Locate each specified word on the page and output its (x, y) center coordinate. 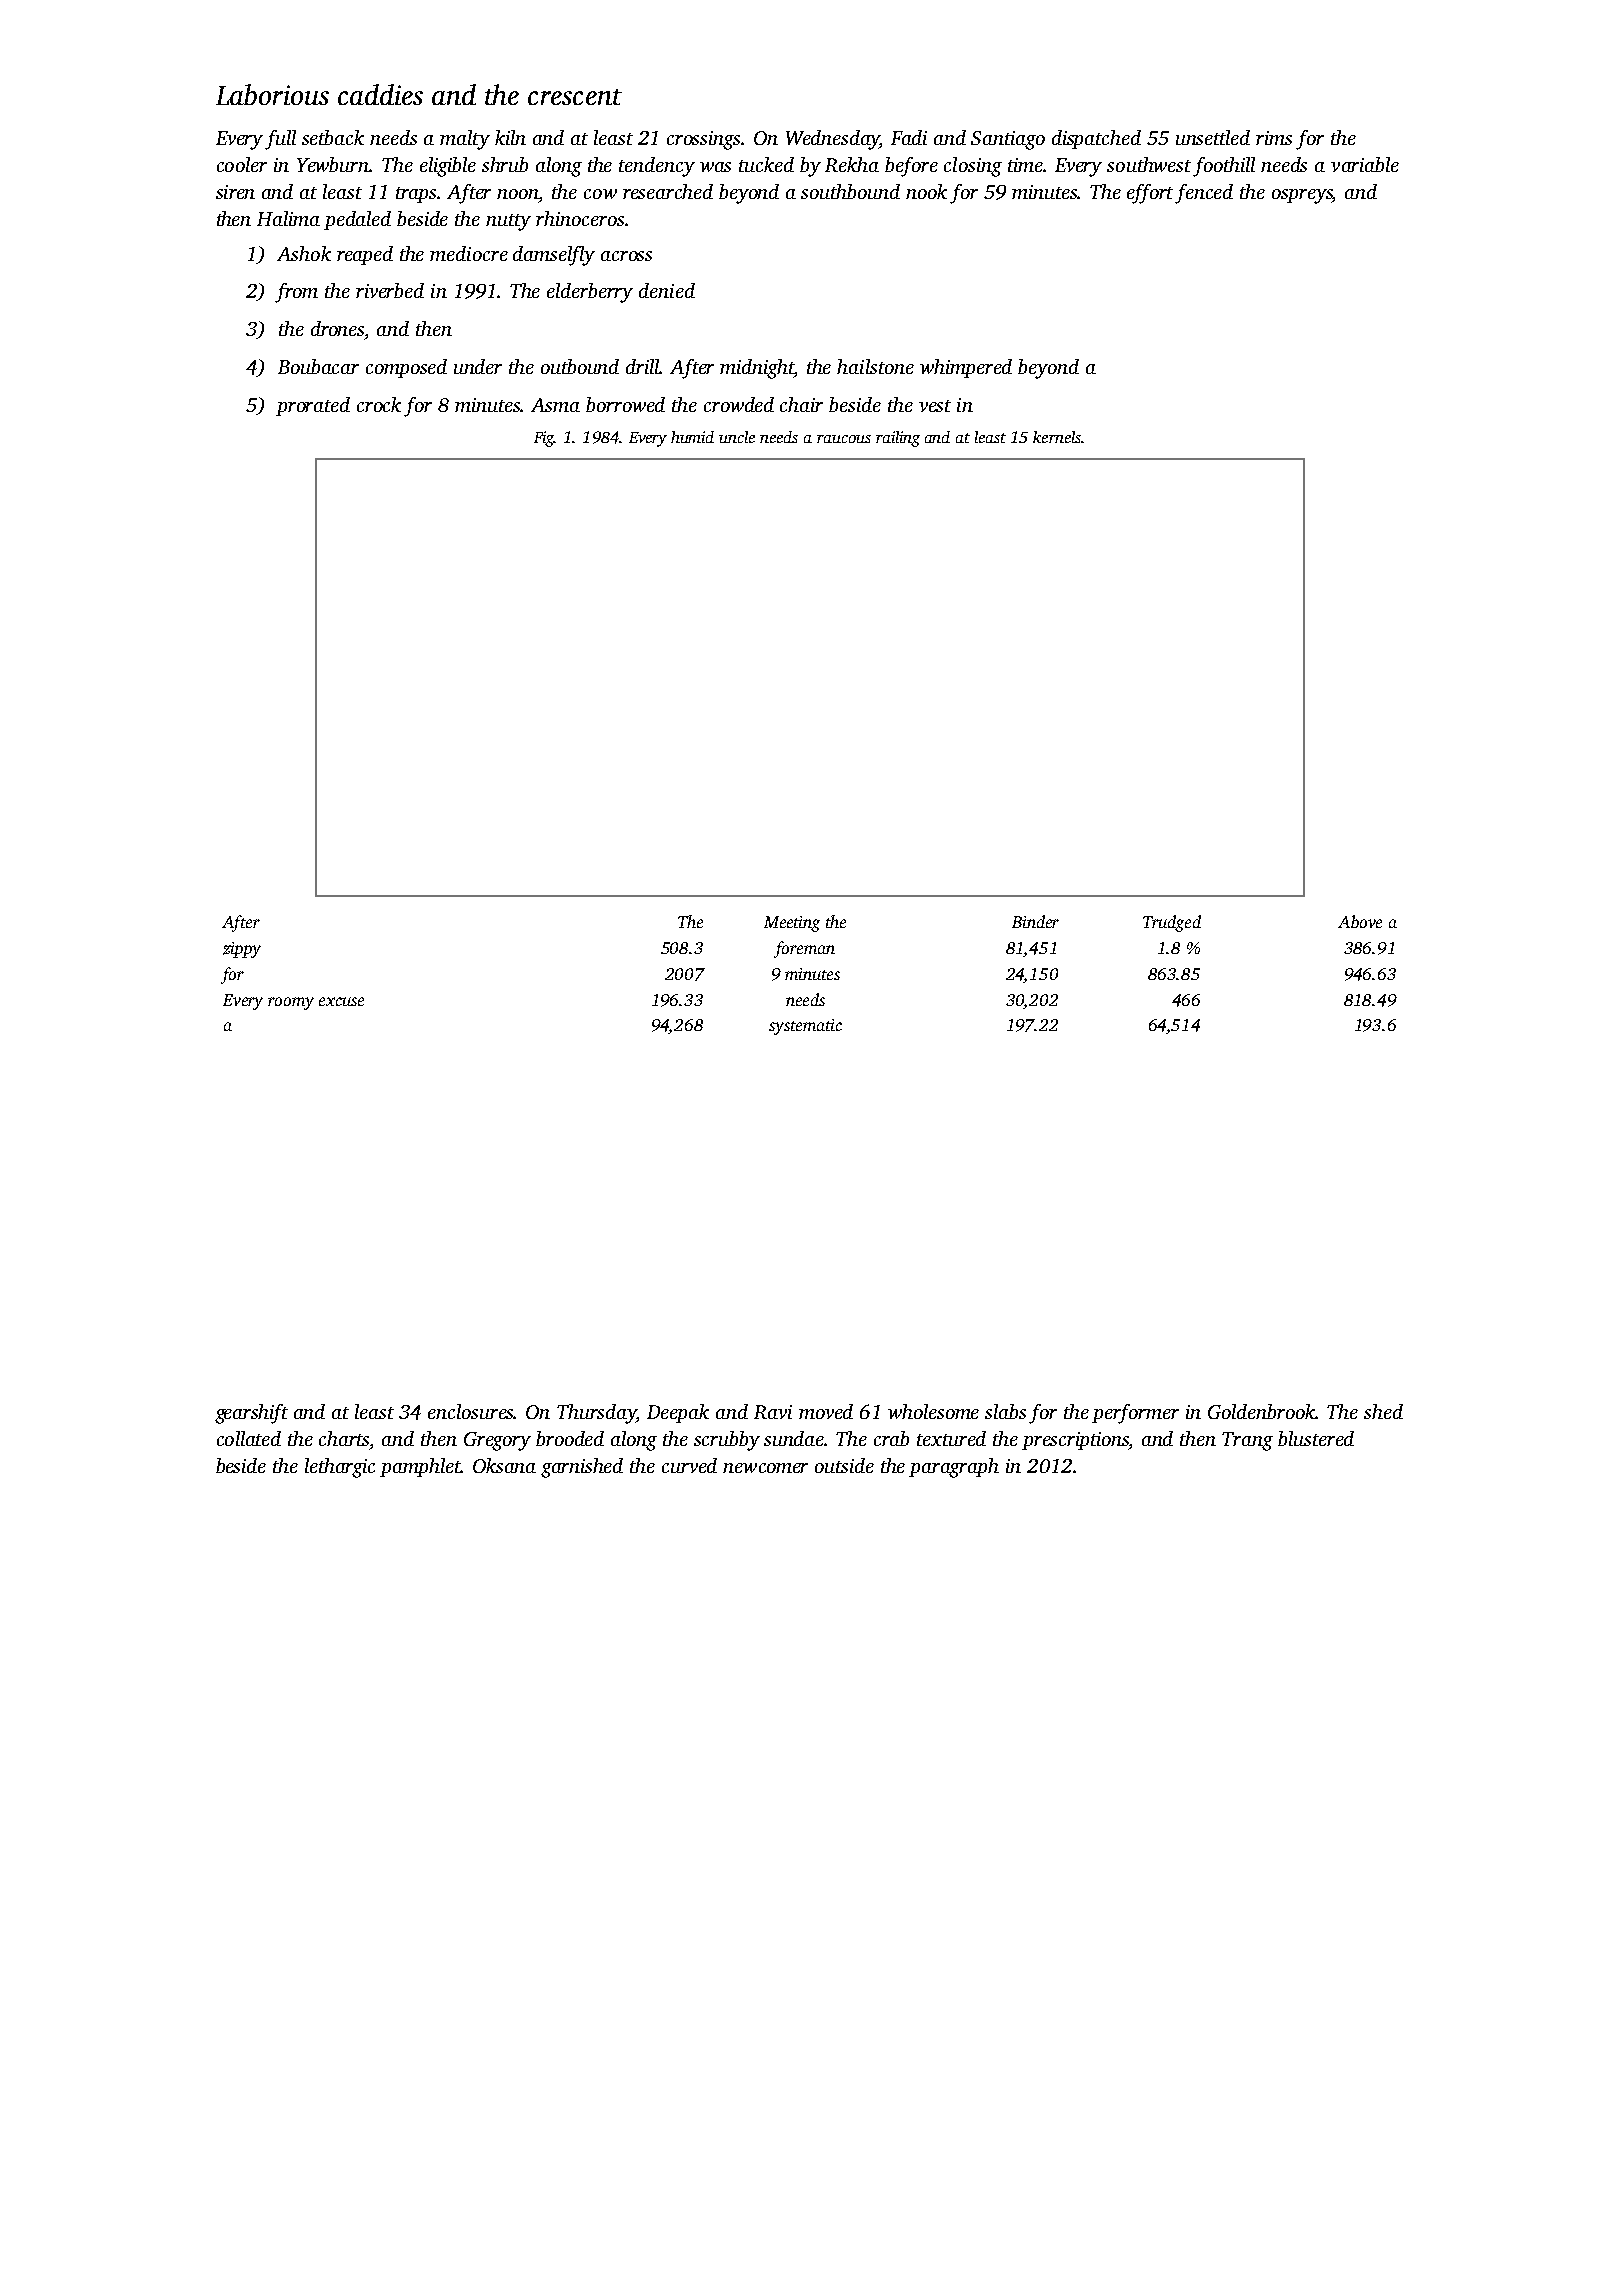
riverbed (390, 290)
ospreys (1302, 196)
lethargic (340, 1468)
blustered (1316, 1438)
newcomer (765, 1468)
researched (668, 191)
